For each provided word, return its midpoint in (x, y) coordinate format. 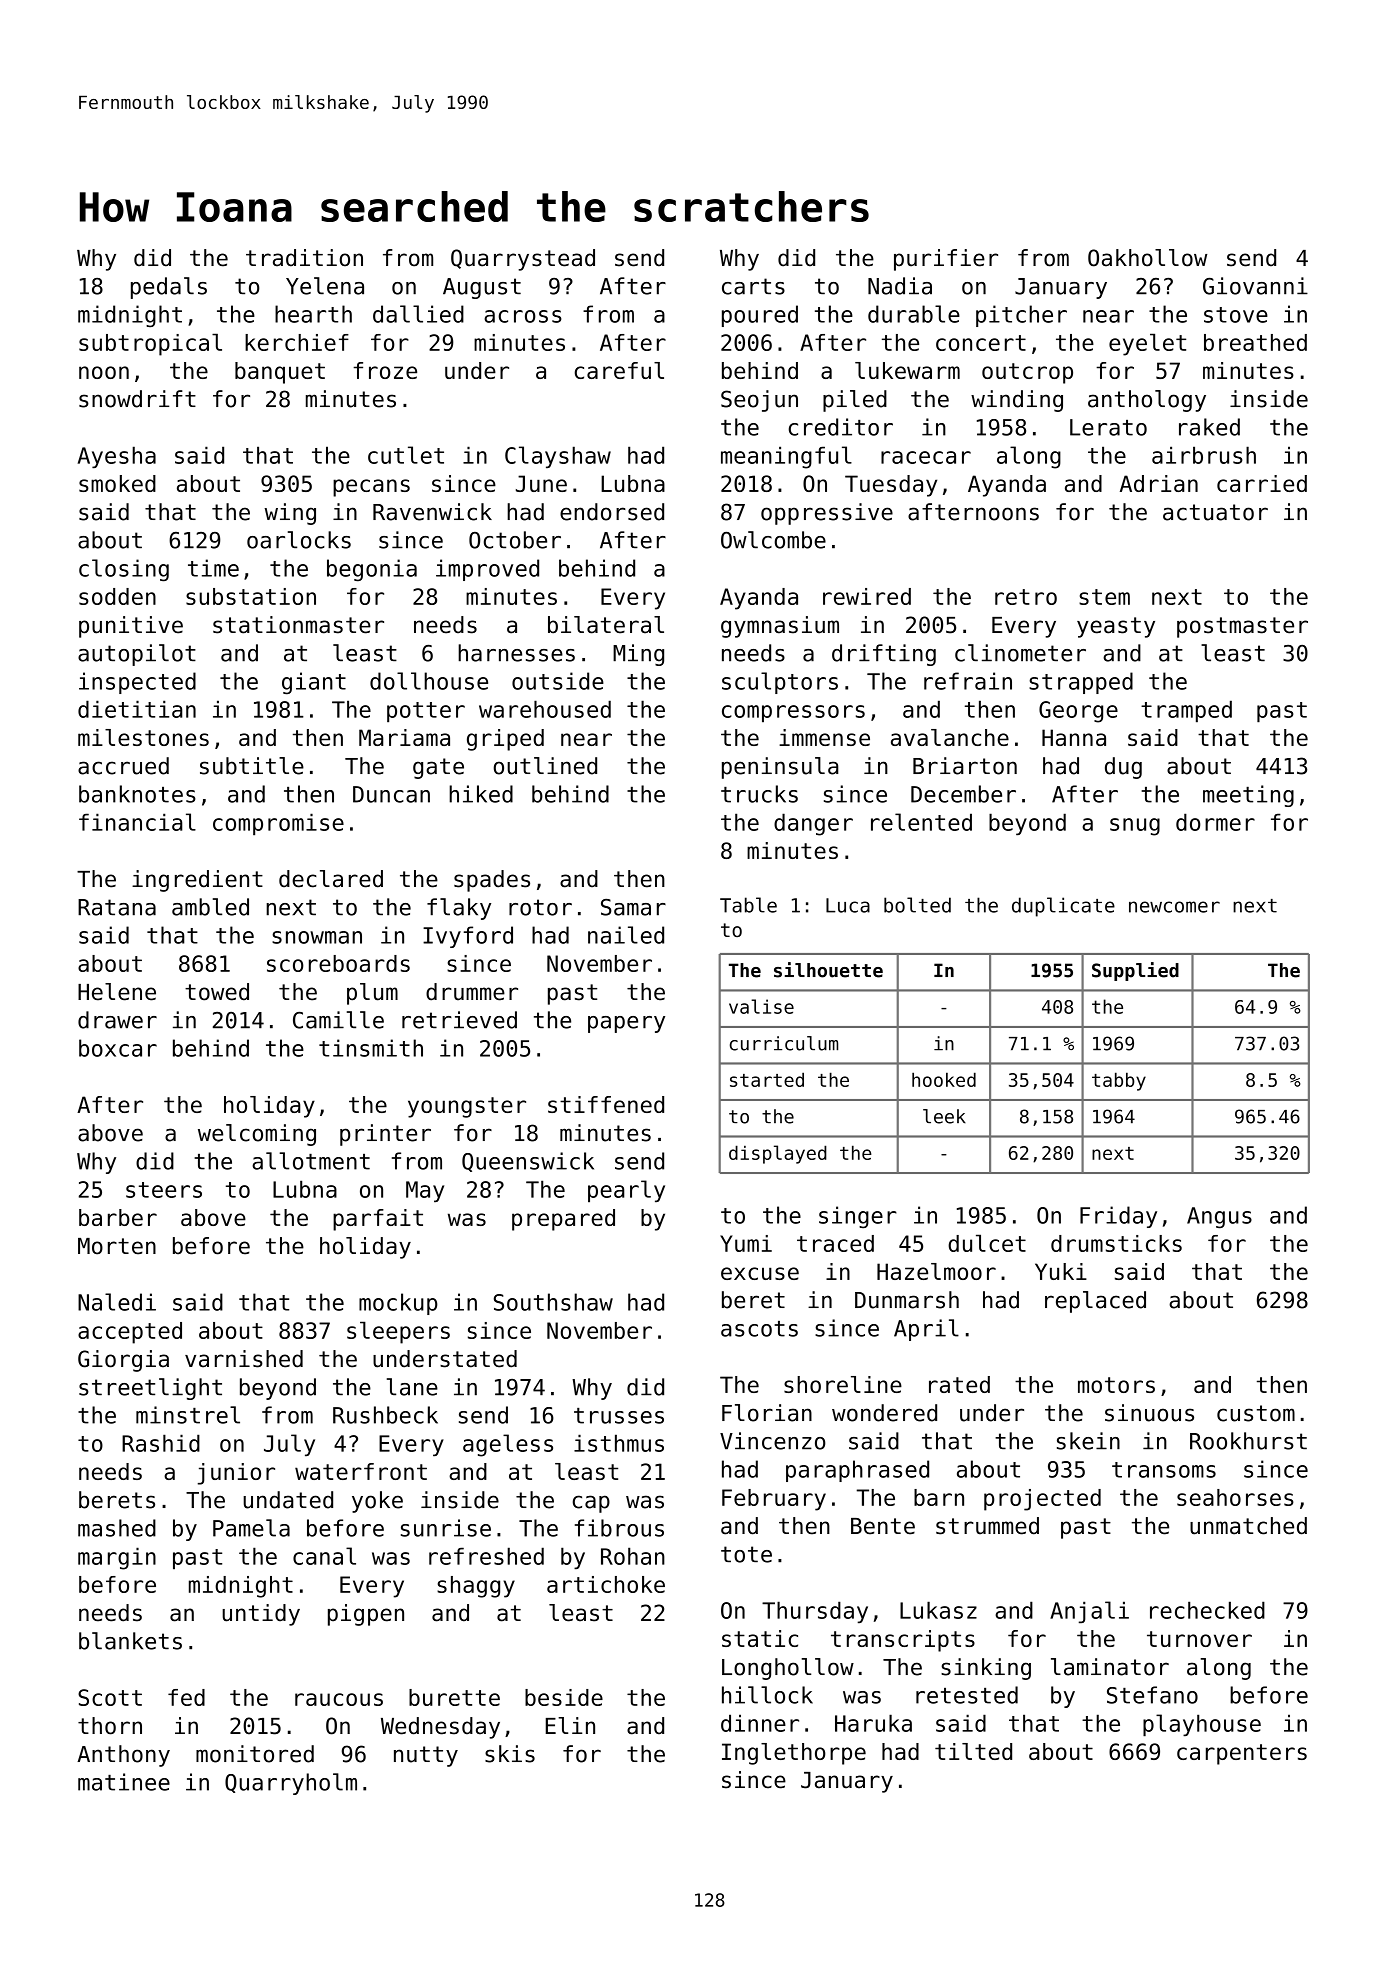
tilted (973, 1751)
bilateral (606, 625)
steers (164, 1190)
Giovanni (1255, 286)
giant (314, 683)
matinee (124, 1782)
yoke (377, 1502)
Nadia (900, 286)
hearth (313, 314)
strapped (1081, 683)
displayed (778, 1154)
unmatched (1248, 1526)
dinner (760, 1723)
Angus (1219, 1218)
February (774, 1500)
